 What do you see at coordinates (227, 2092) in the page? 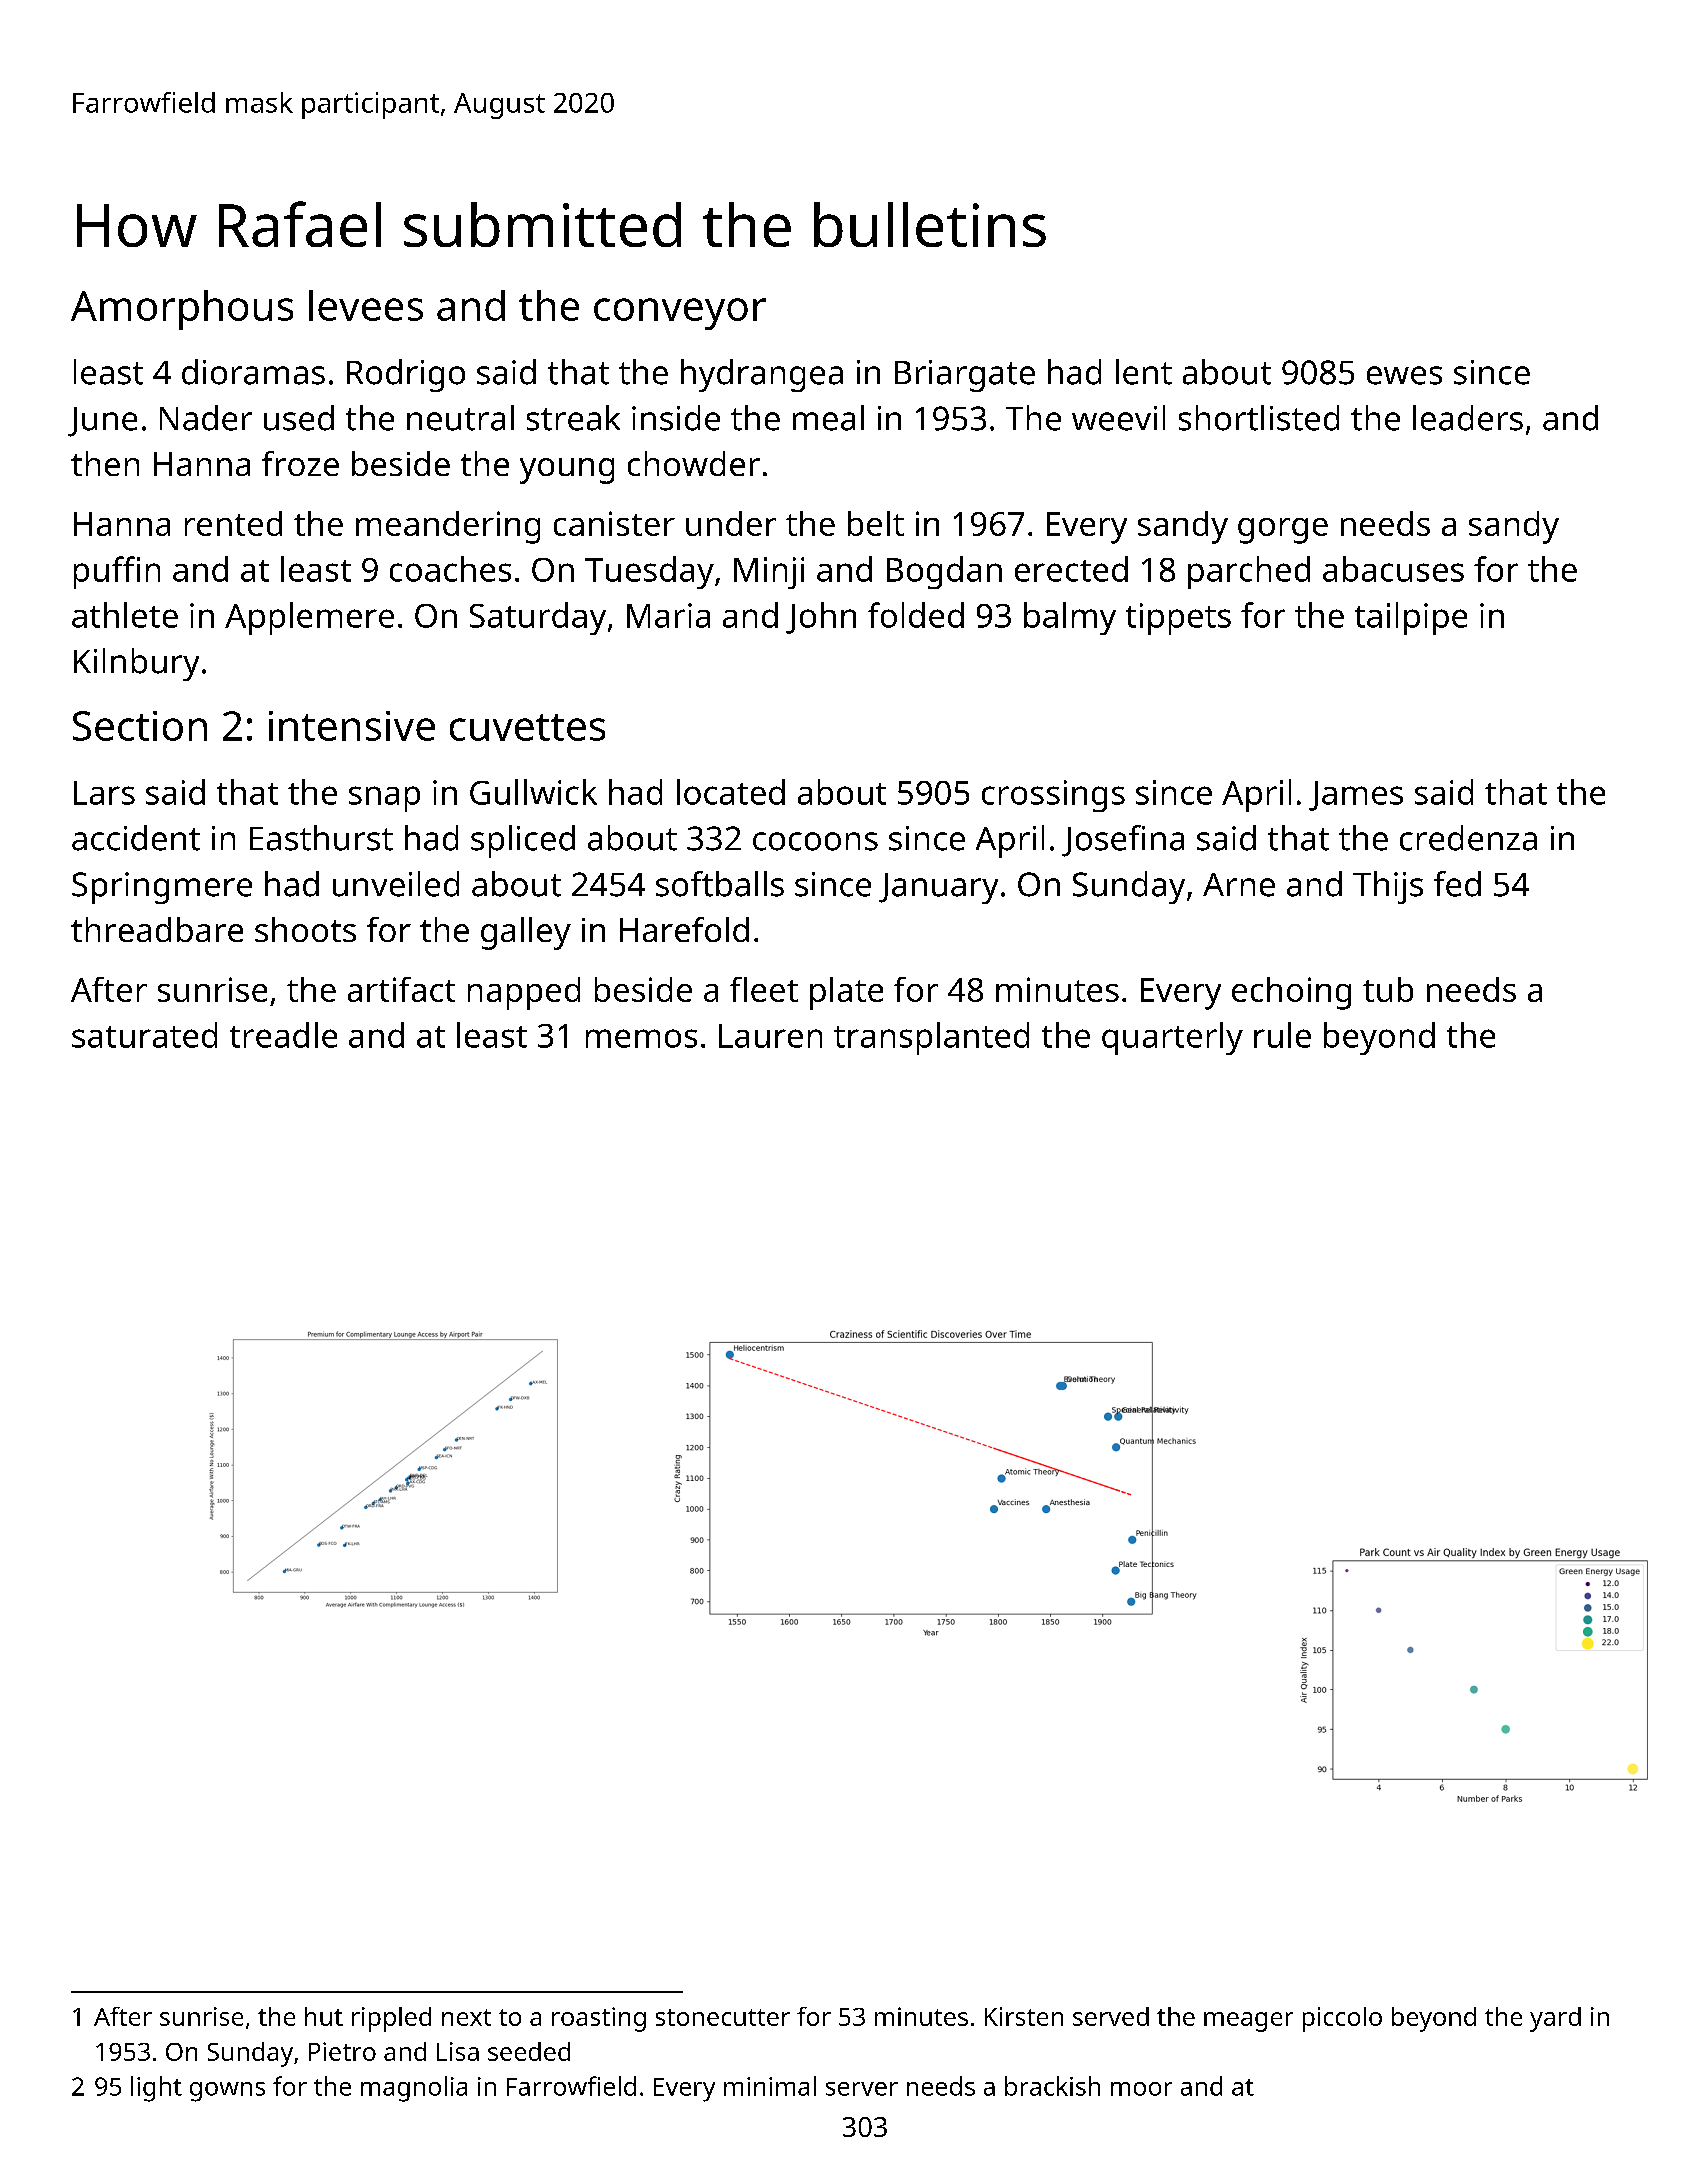
I see `gowns` at bounding box center [227, 2092].
